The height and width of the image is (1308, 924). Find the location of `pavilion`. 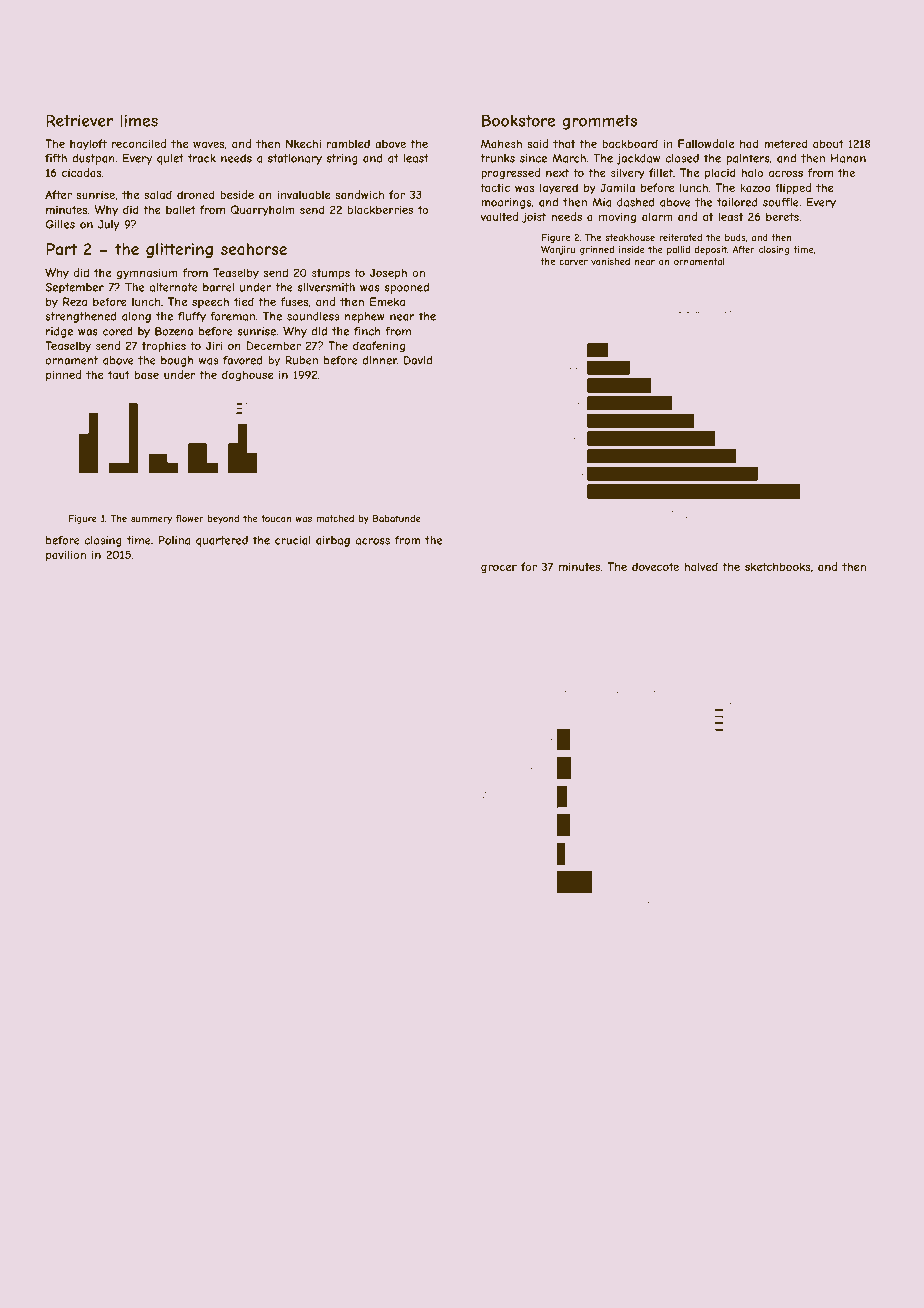

pavilion is located at coordinates (66, 555).
